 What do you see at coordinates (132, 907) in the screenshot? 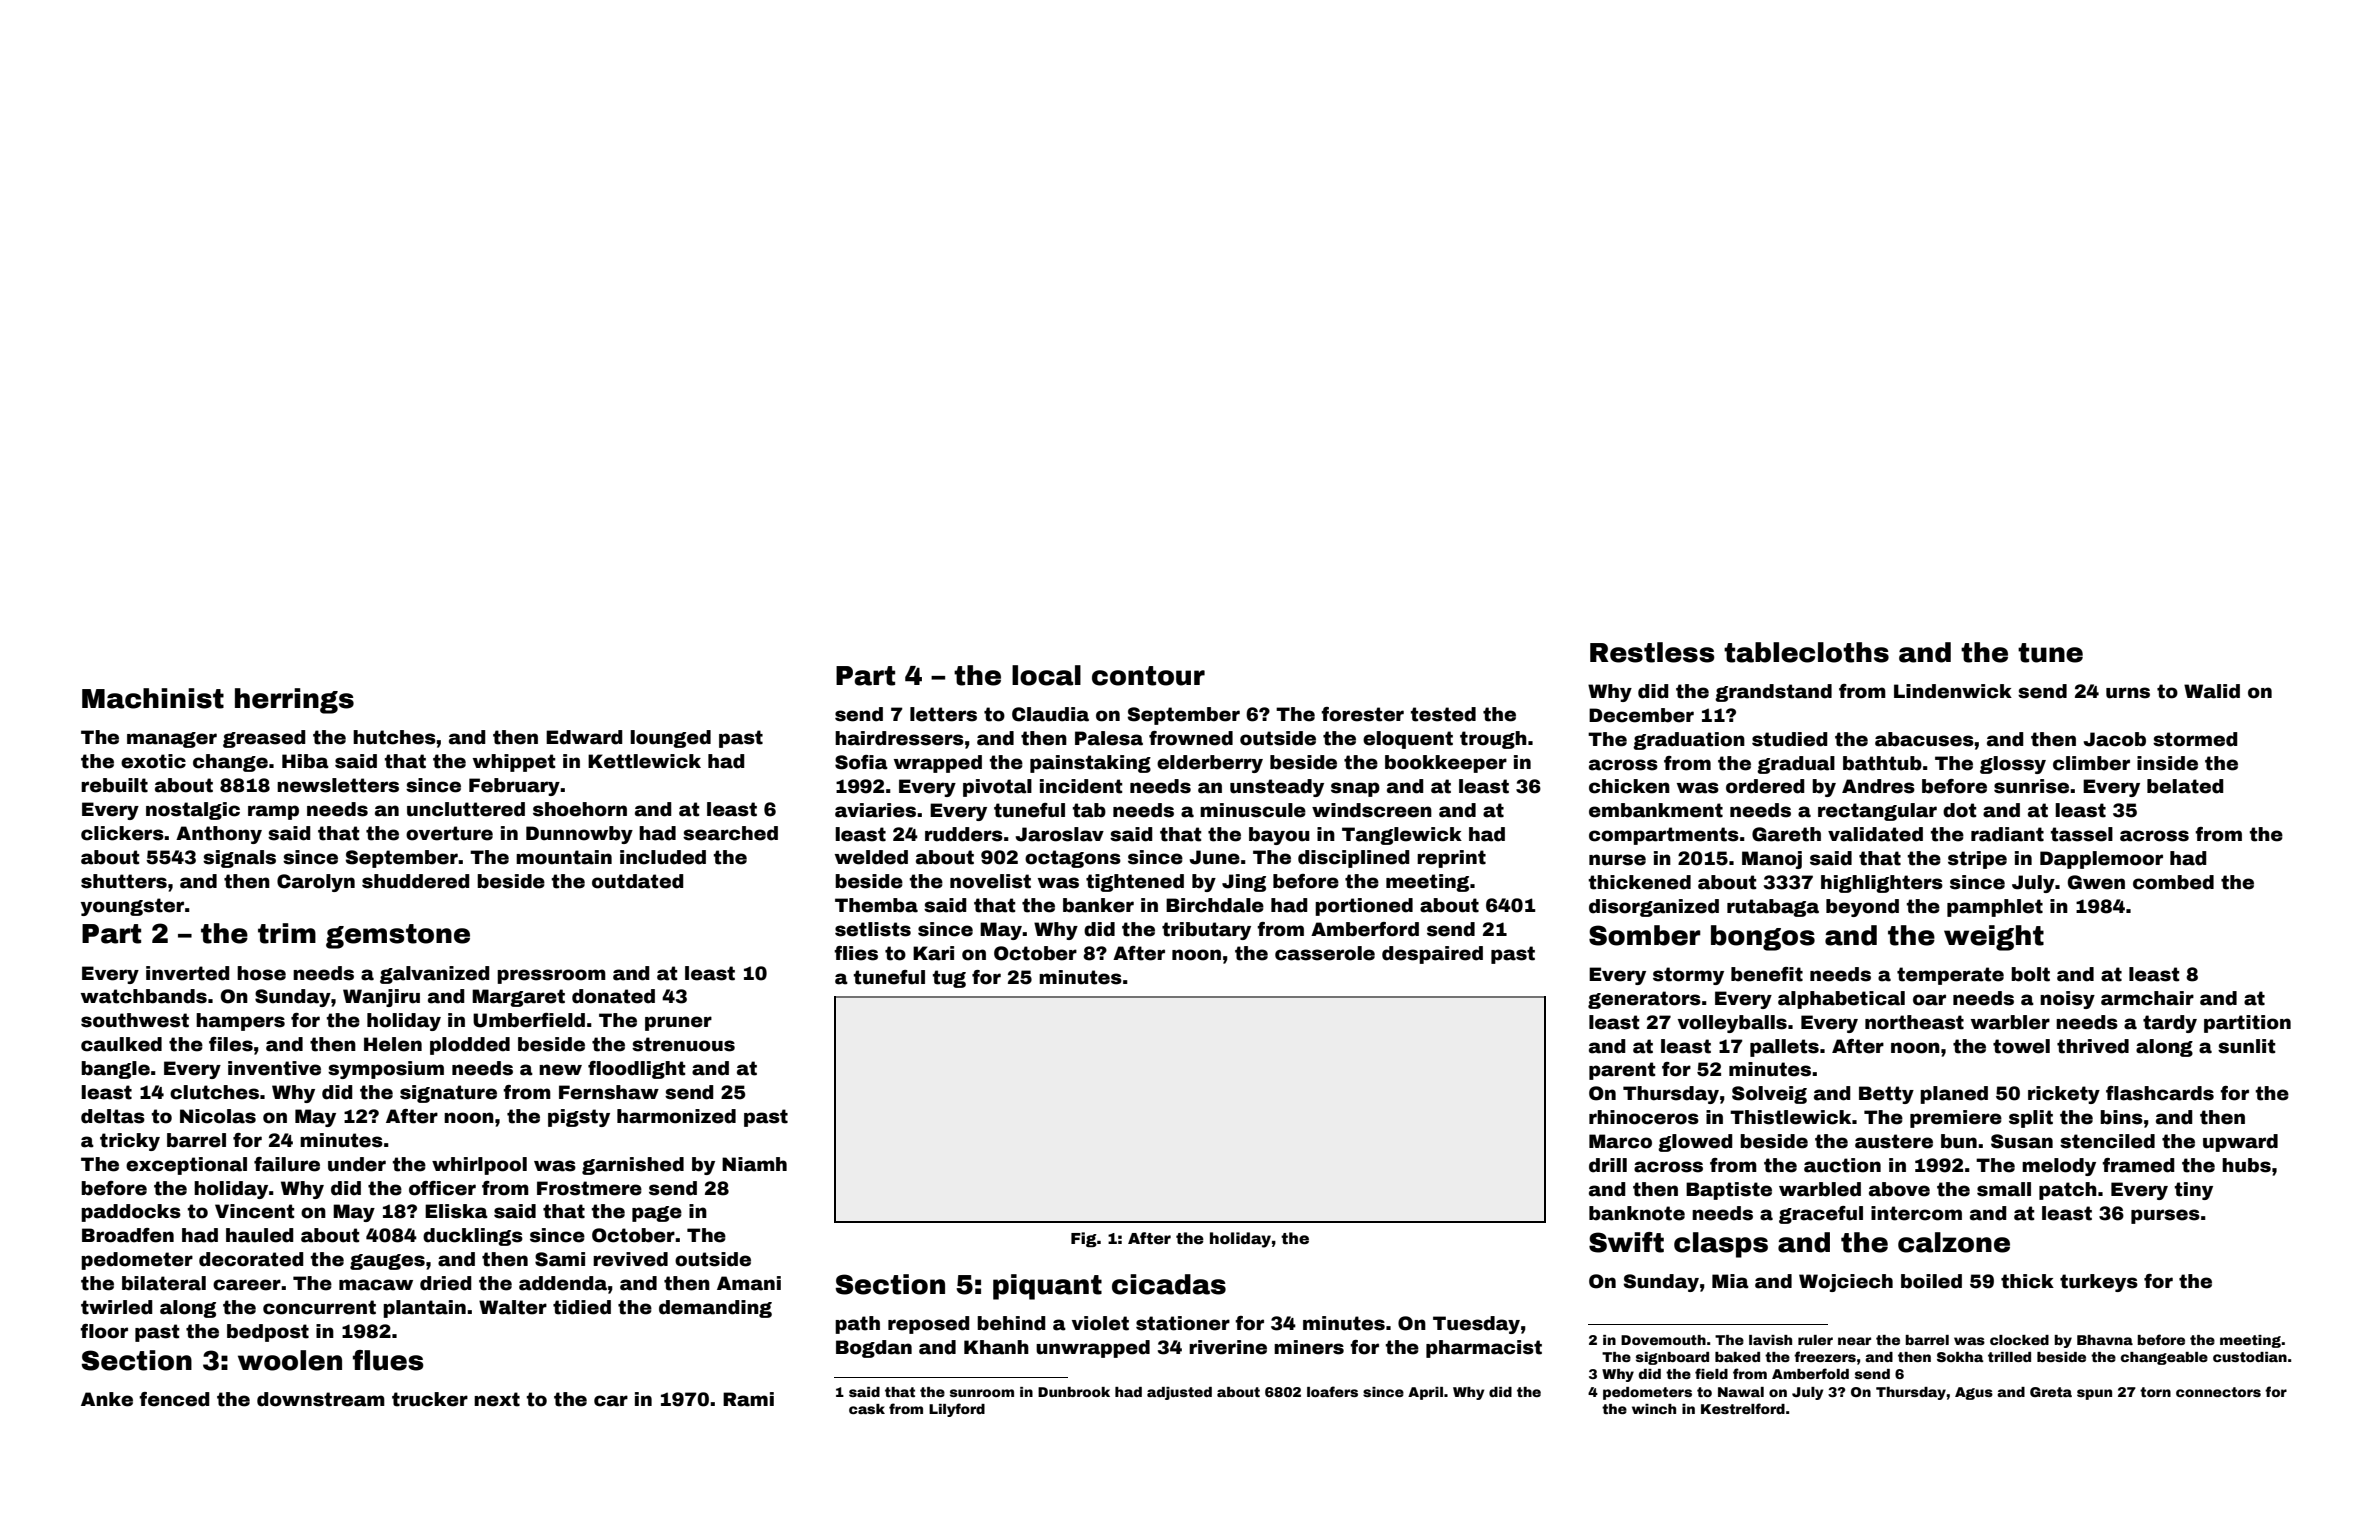
I see `youngster` at bounding box center [132, 907].
